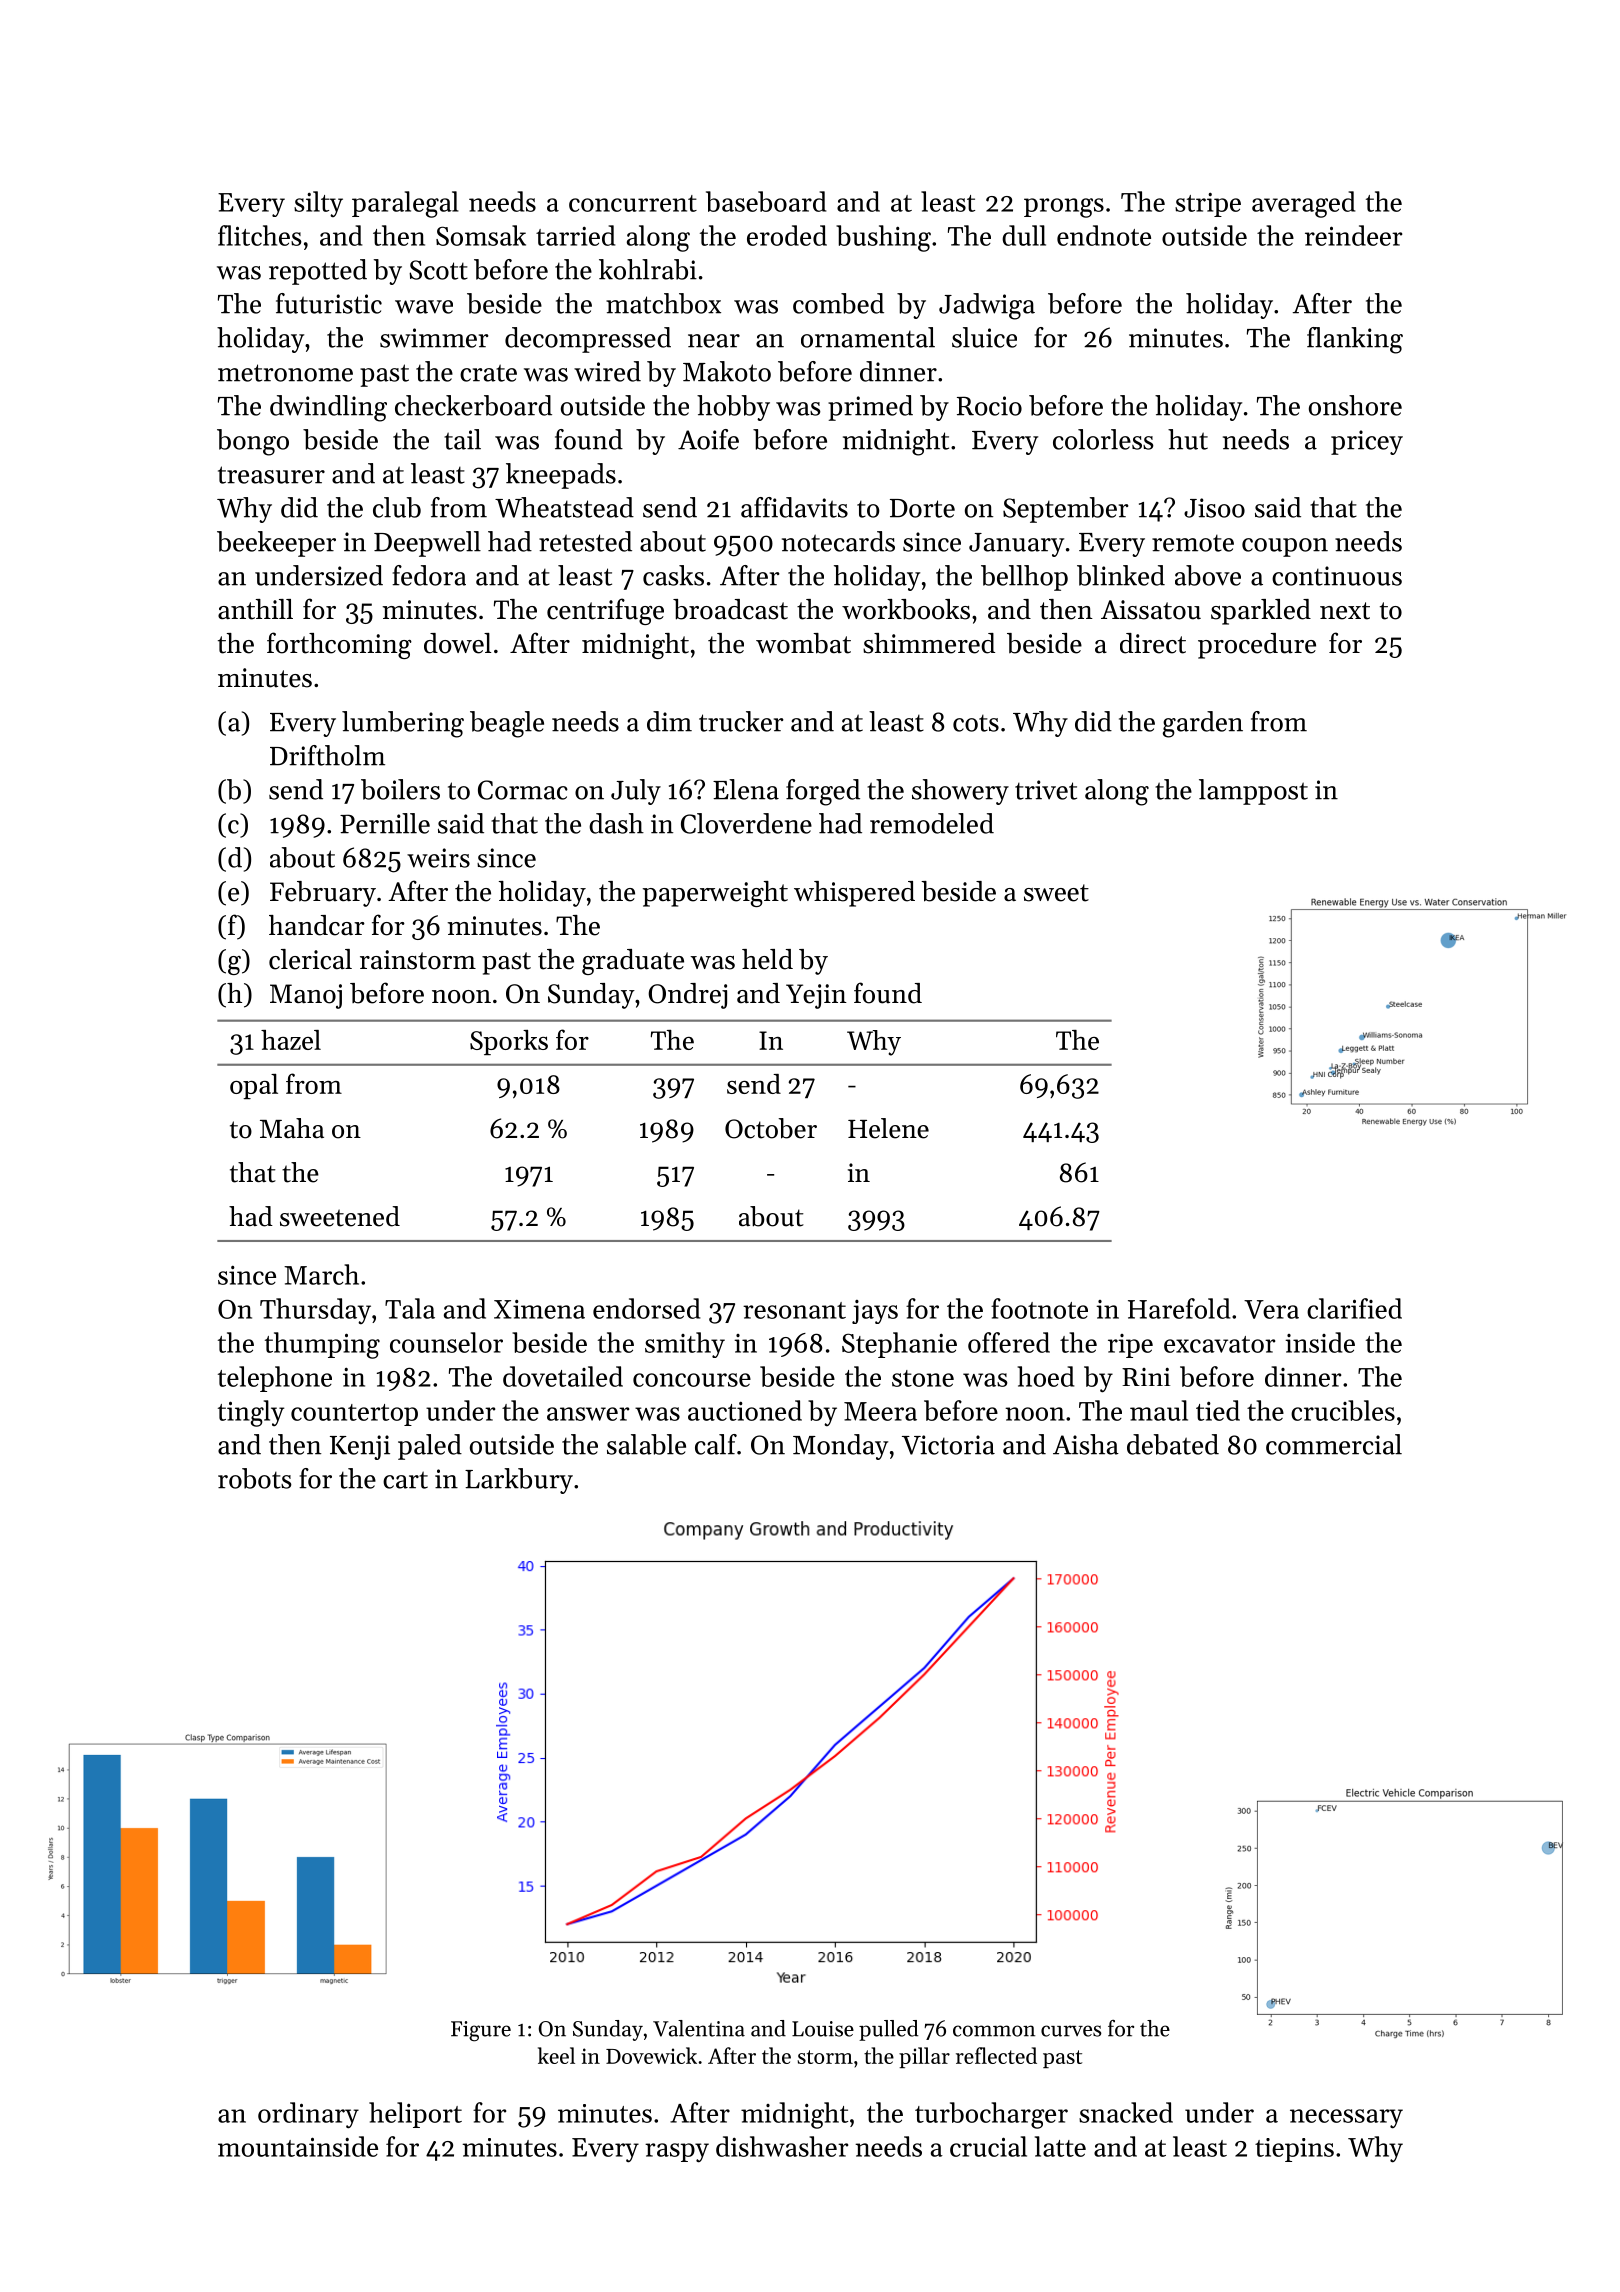  I want to click on keel, so click(556, 2055).
